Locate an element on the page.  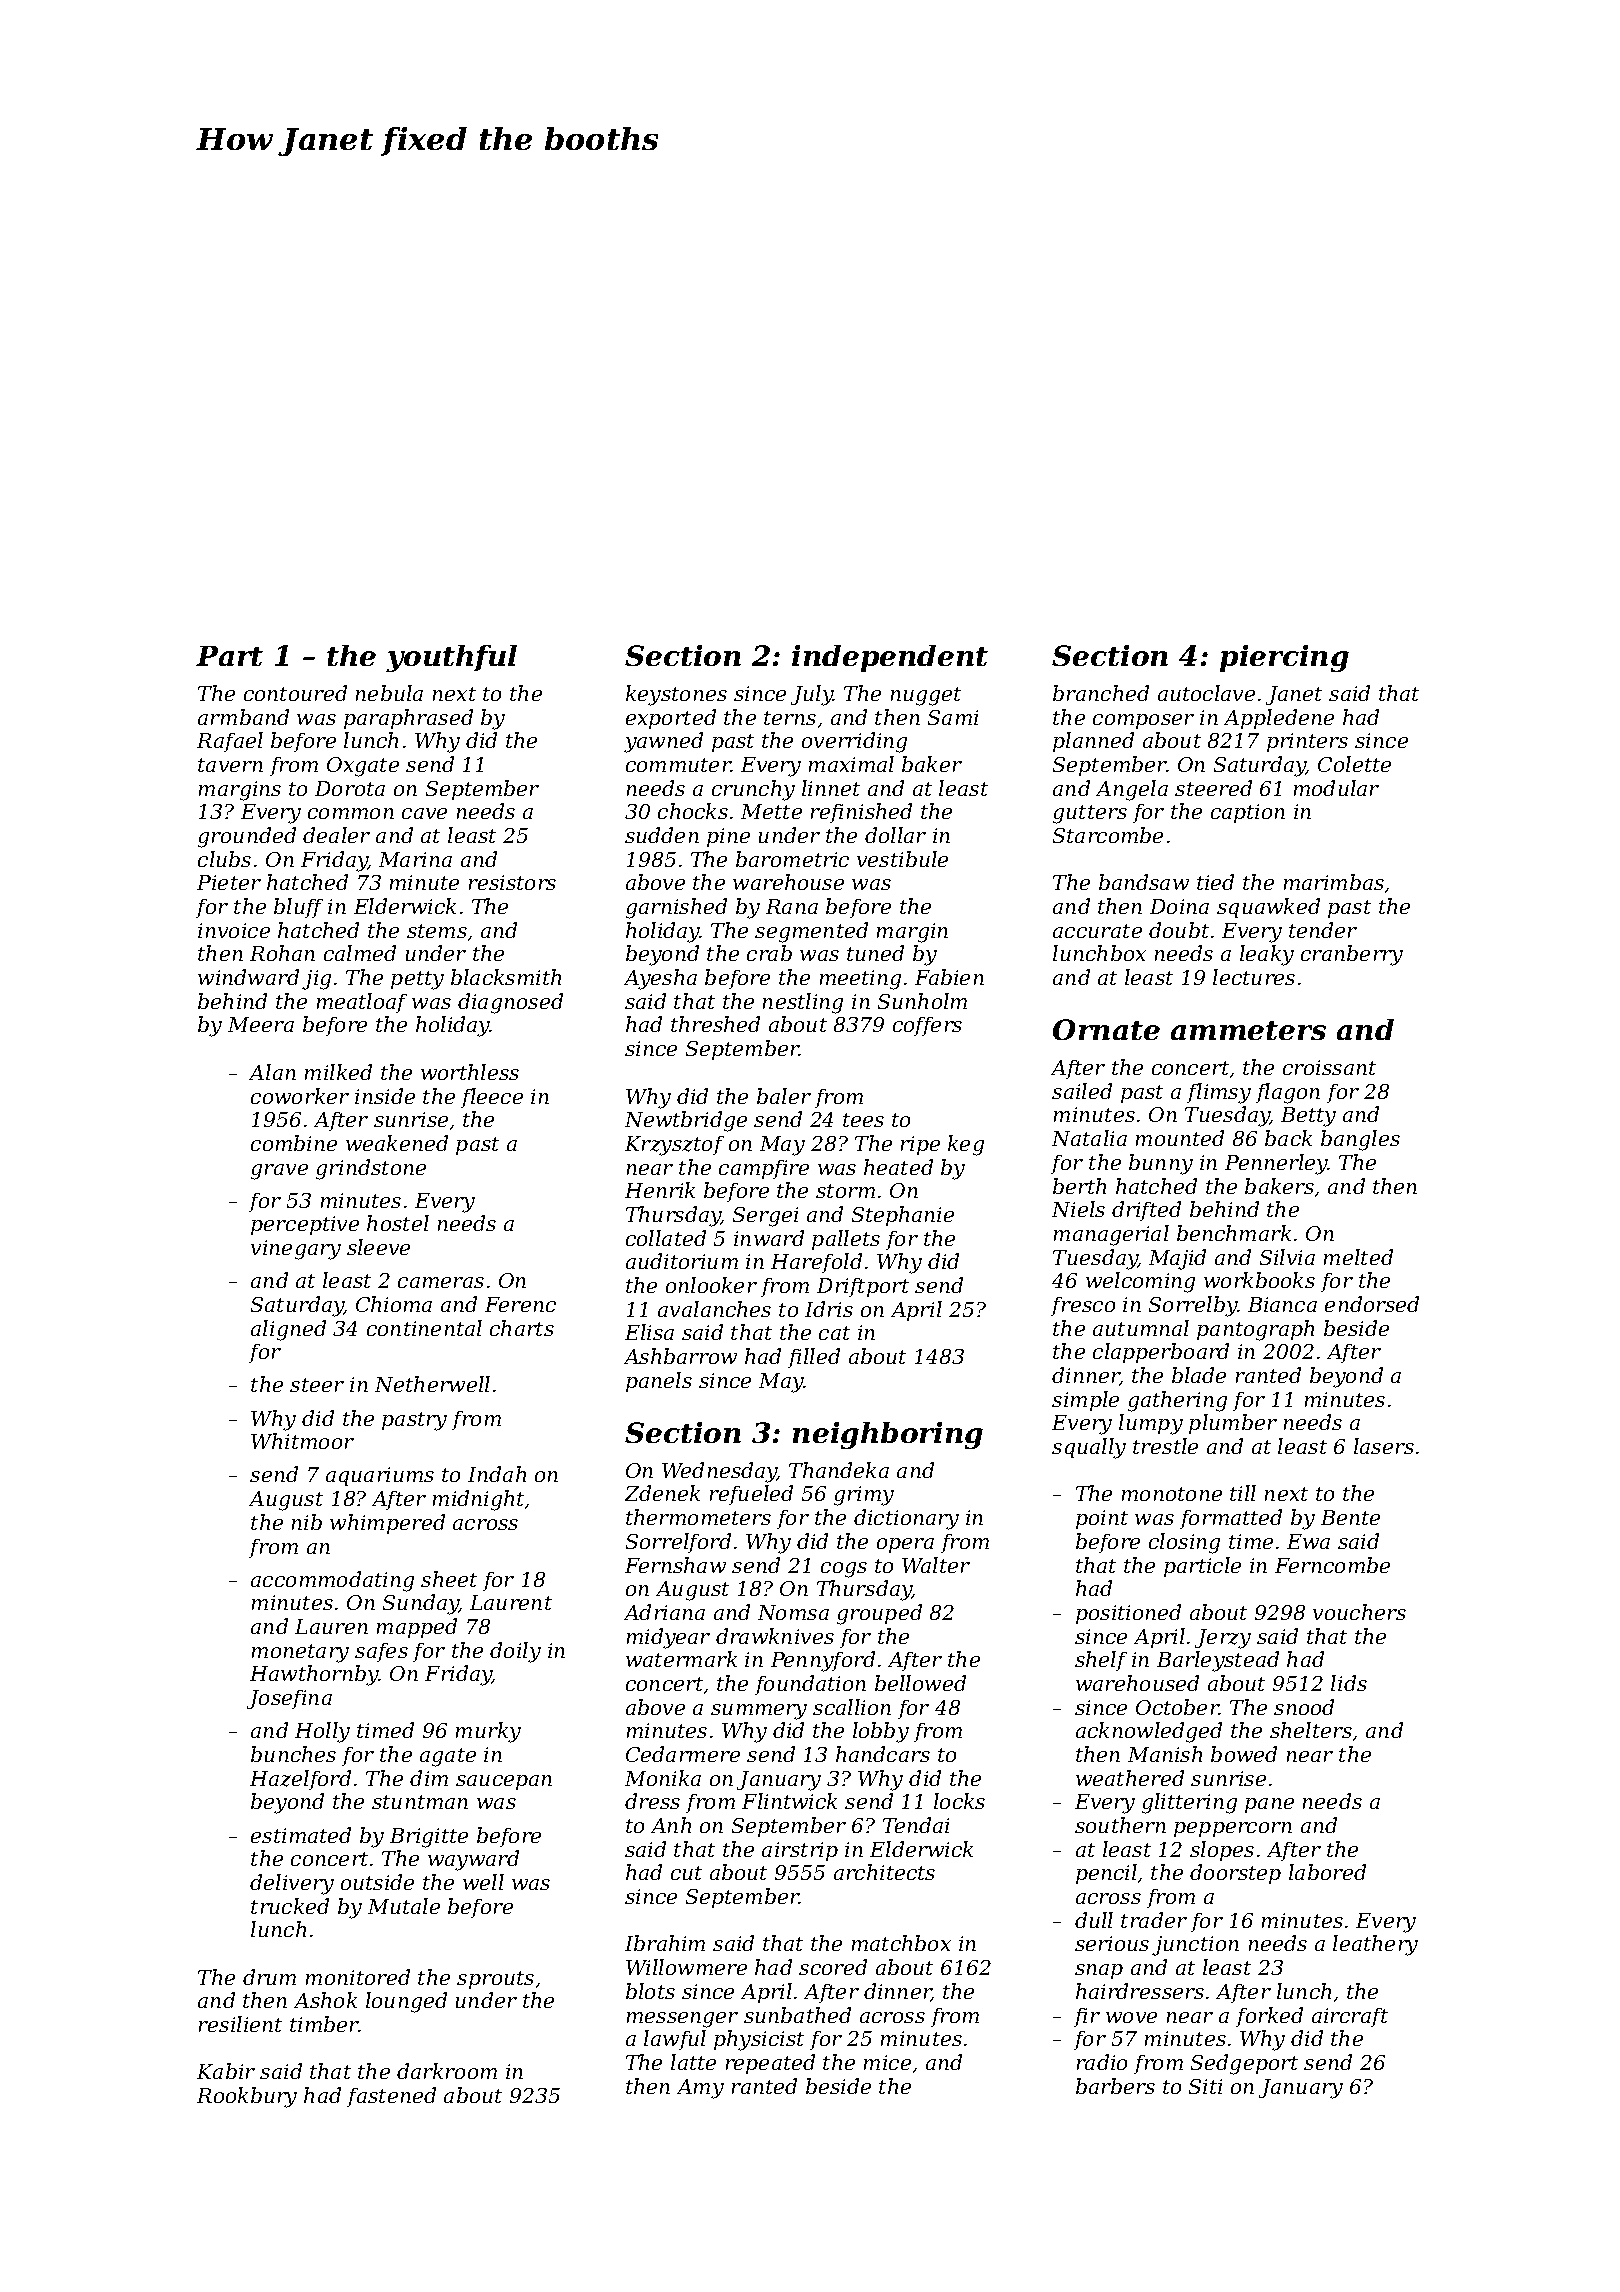
jig is located at coordinates (316, 980).
